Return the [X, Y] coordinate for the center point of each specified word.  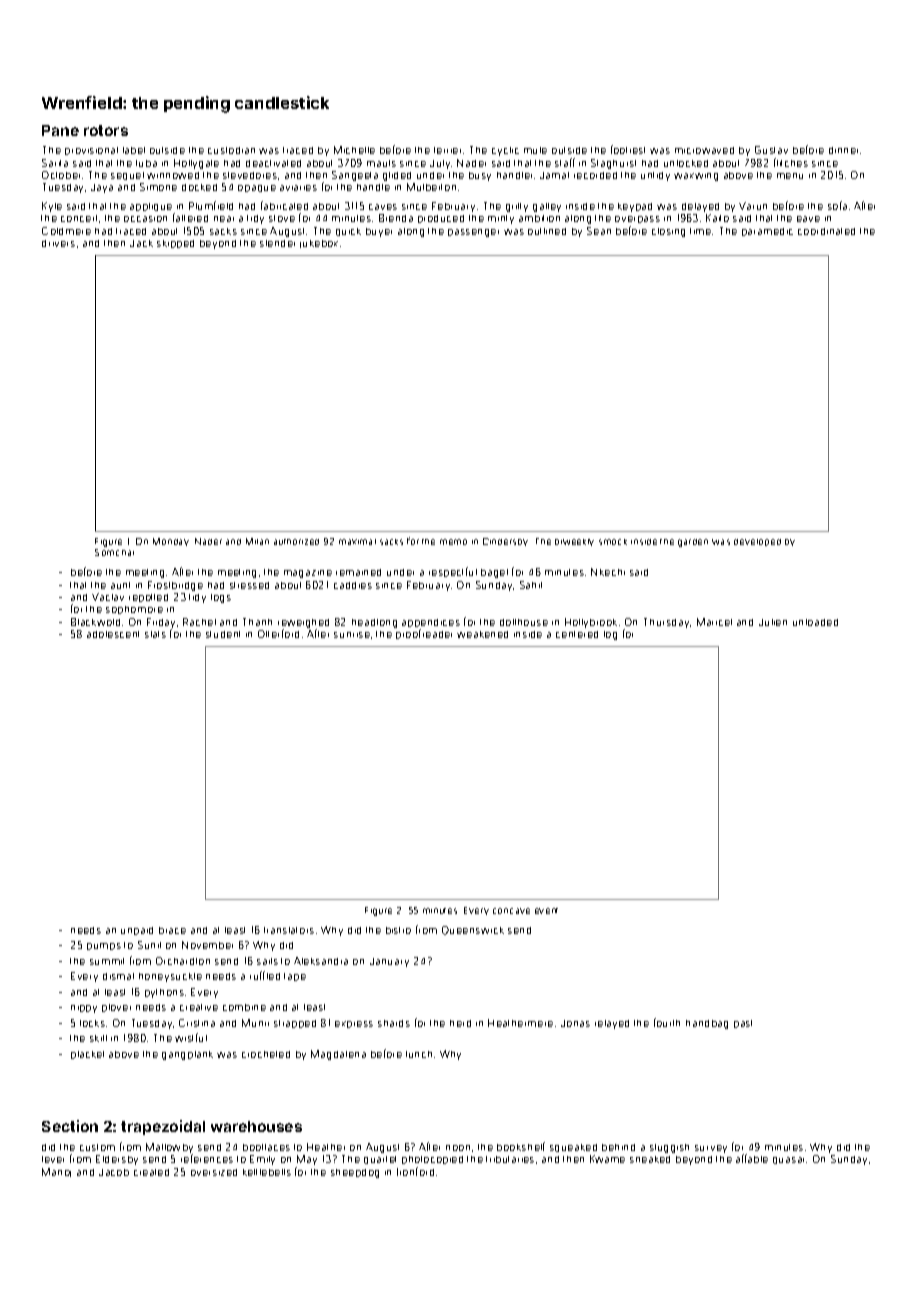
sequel [127, 176]
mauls [381, 163]
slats [155, 634]
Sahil [531, 585]
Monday [171, 542]
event [546, 911]
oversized [214, 1172]
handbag [707, 1024]
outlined [547, 231]
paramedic [767, 232]
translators [289, 930]
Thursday [666, 623]
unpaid [137, 931]
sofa [837, 205]
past [743, 1024]
